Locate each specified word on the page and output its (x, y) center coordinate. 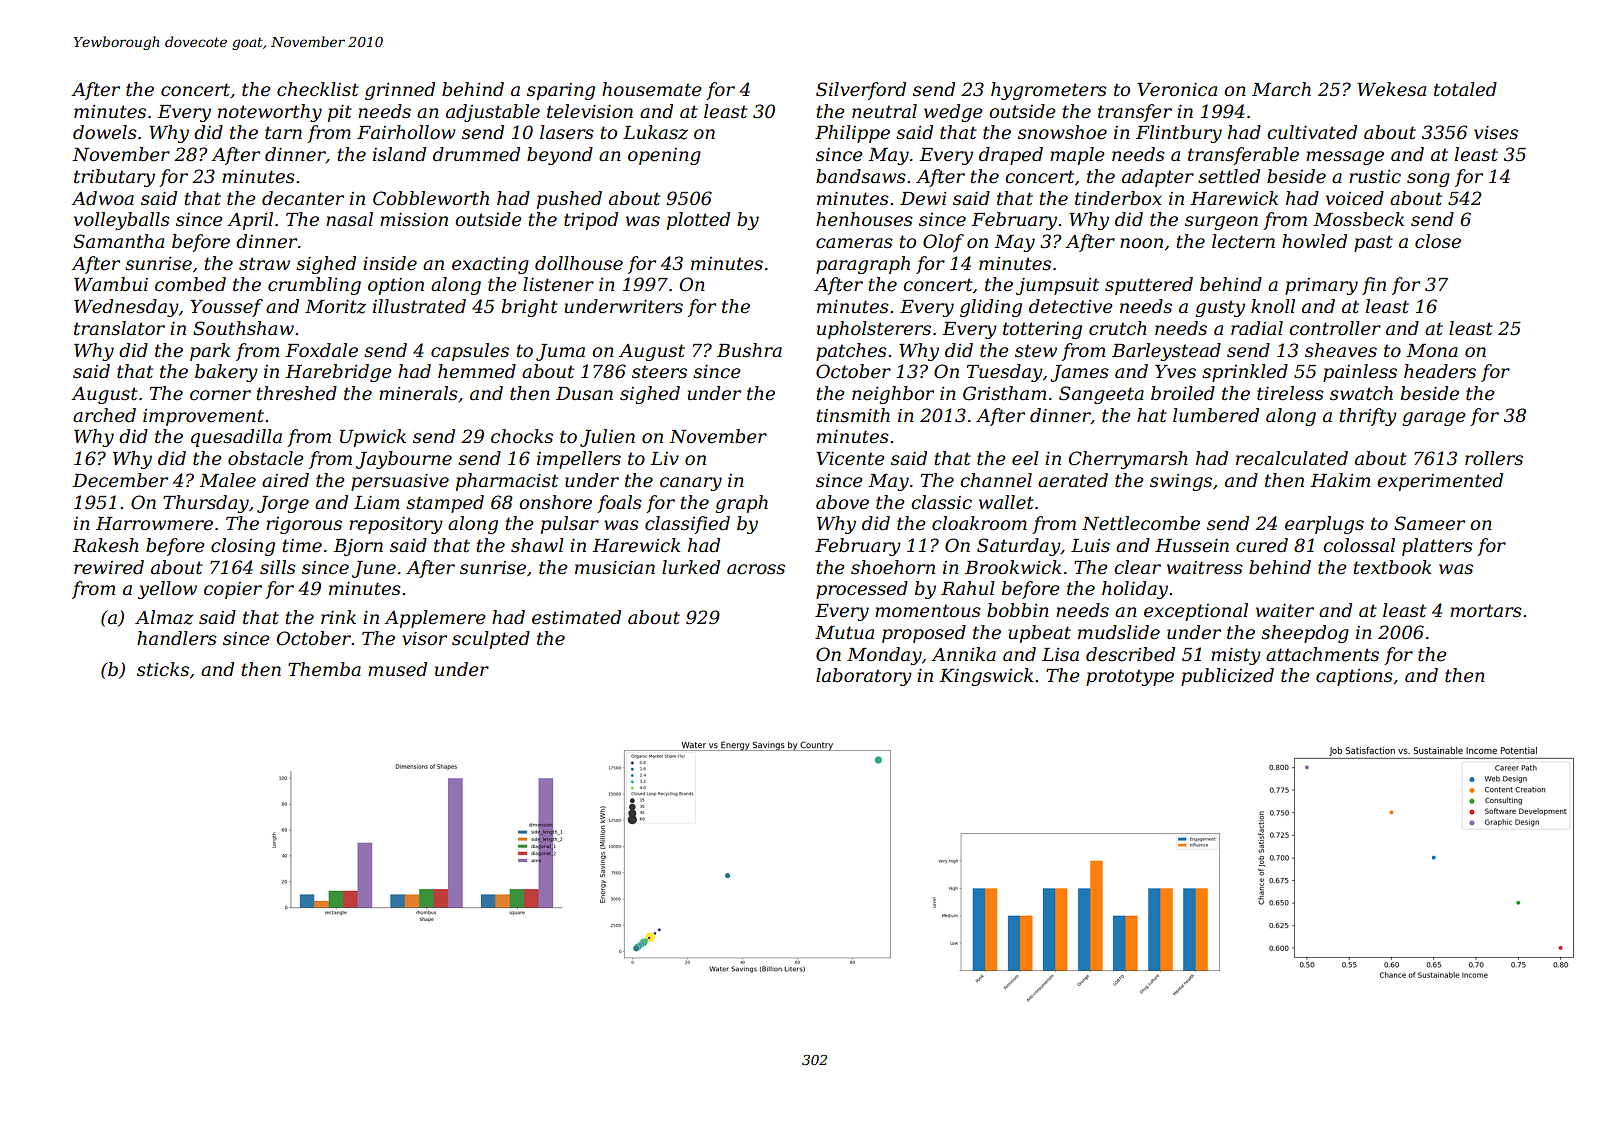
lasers (567, 132)
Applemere (435, 619)
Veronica (1177, 90)
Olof (943, 243)
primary (1321, 286)
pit (340, 113)
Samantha (118, 241)
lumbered (1216, 415)
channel (996, 480)
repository (396, 525)
